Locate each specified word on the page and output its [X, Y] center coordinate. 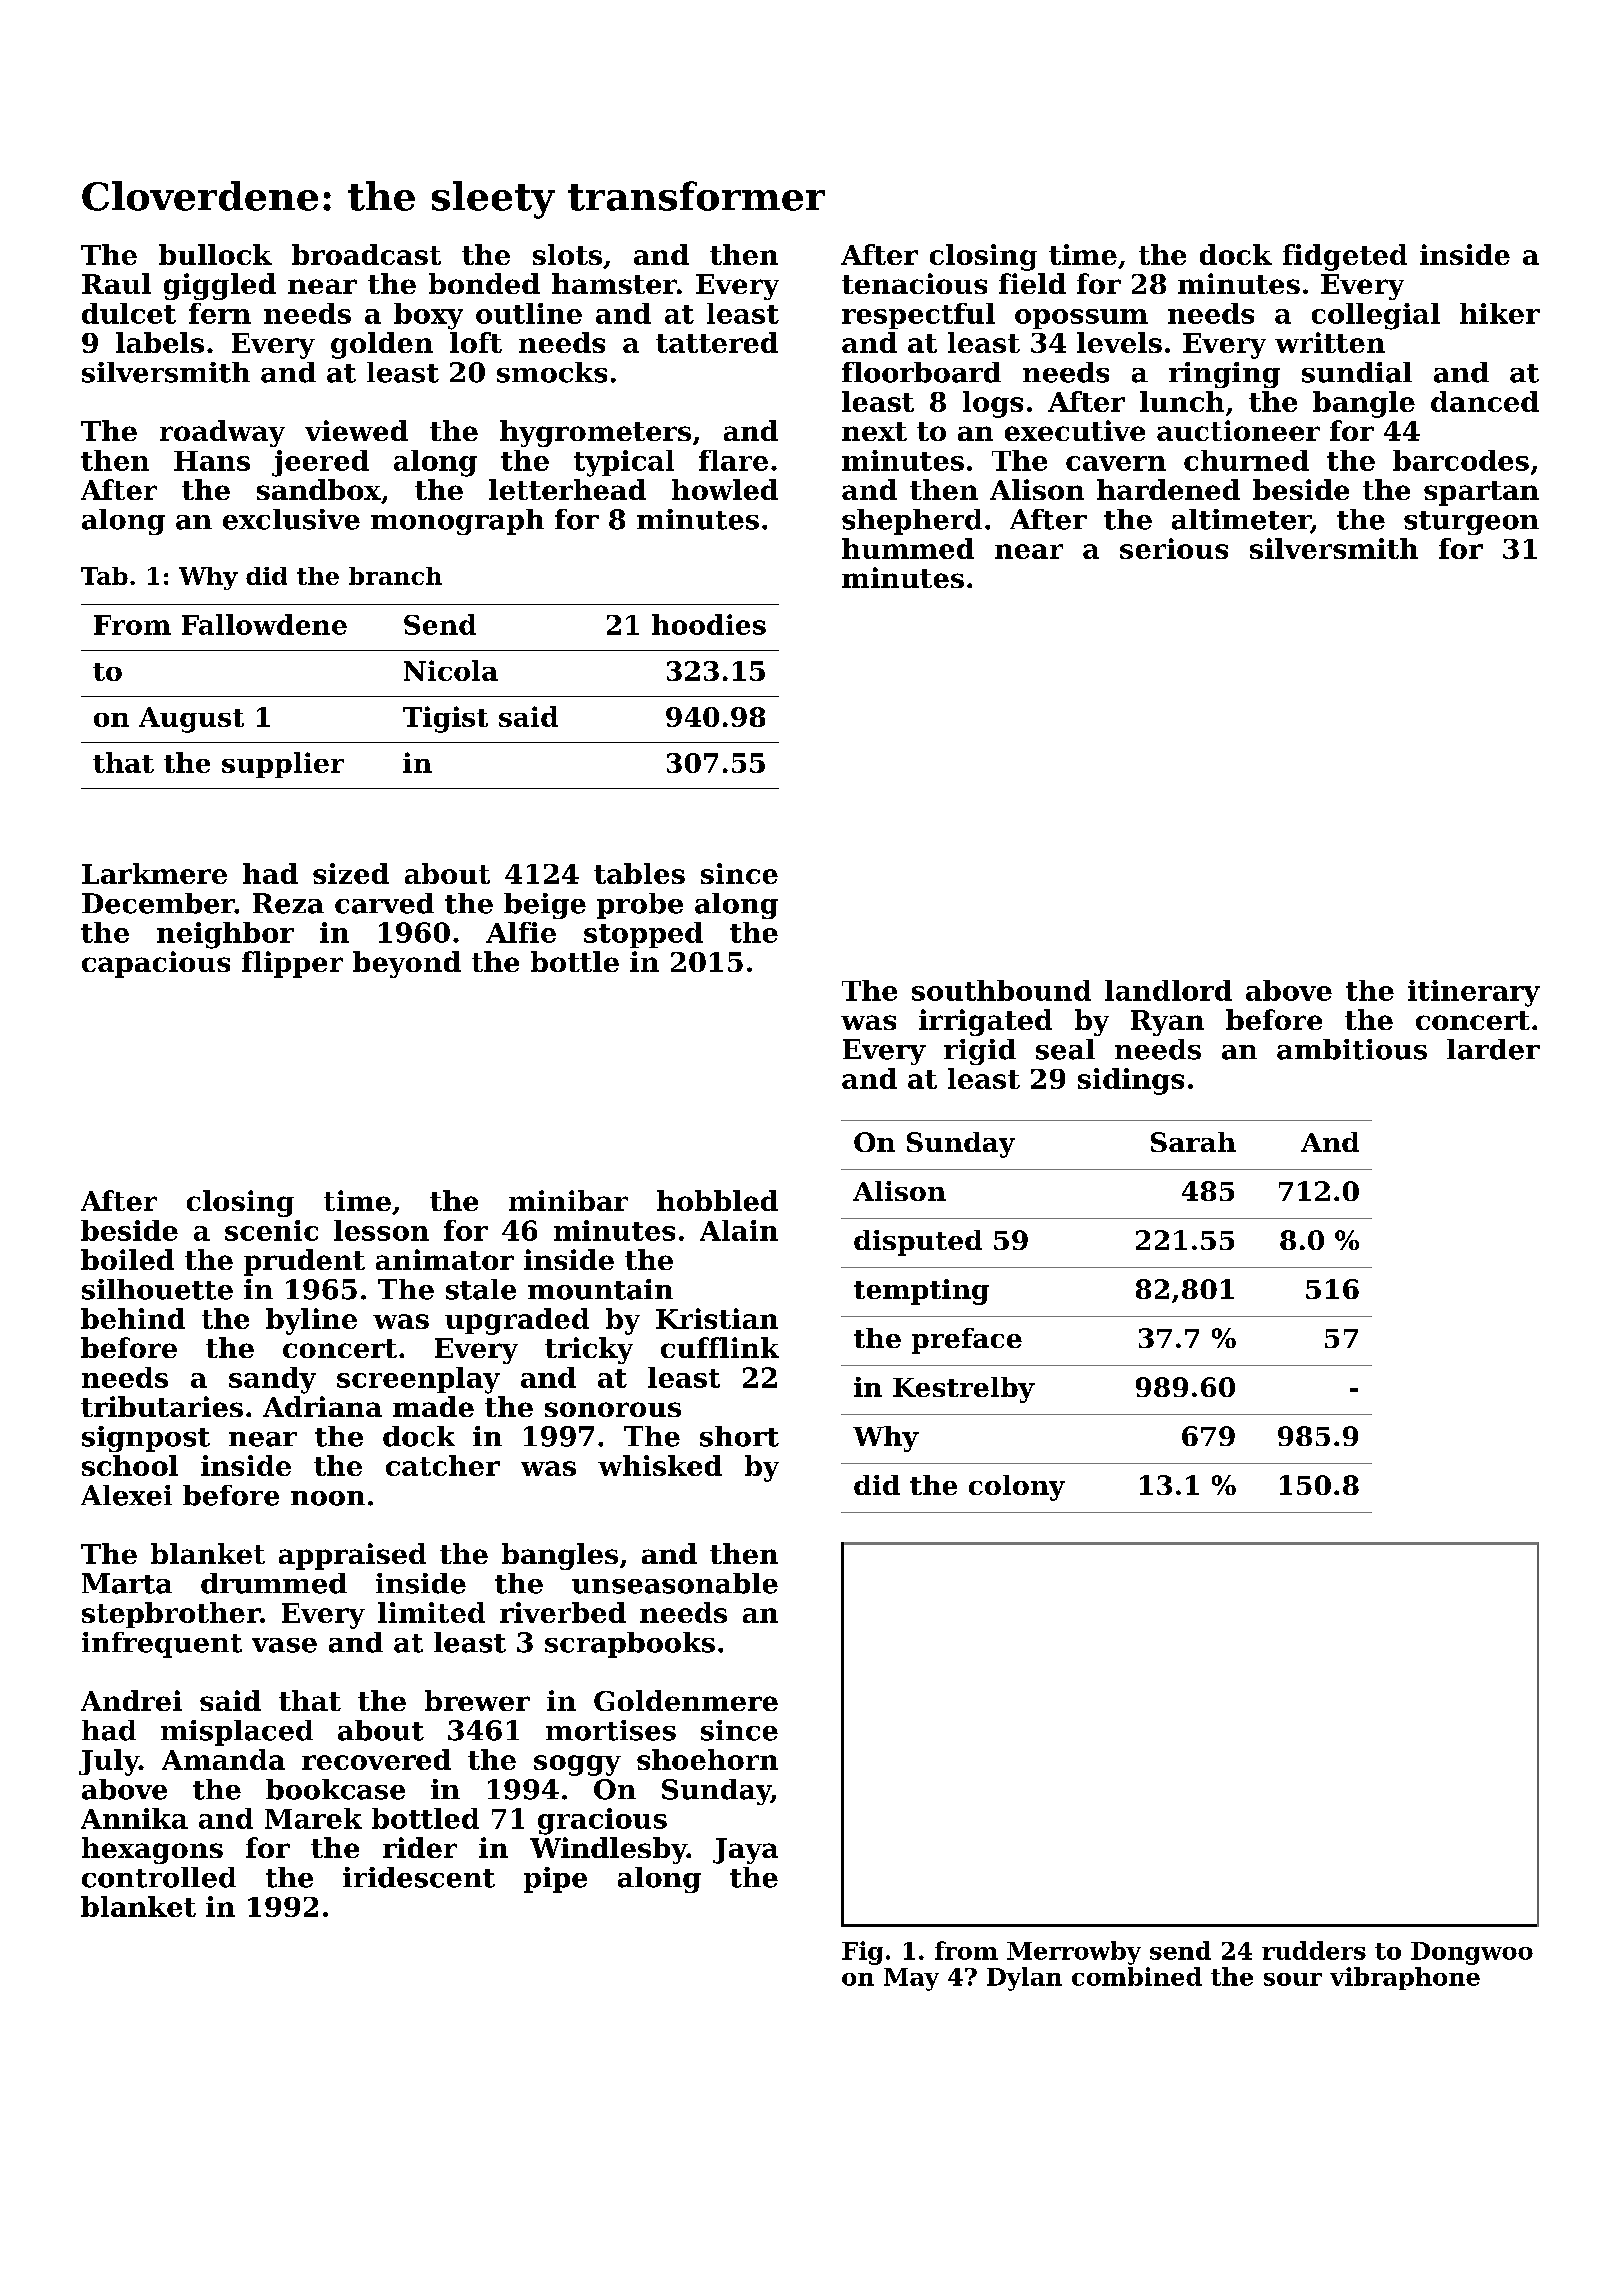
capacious [156, 964]
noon [328, 1498]
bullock [215, 254]
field [1032, 283]
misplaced [237, 1733]
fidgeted [1345, 257]
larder [1493, 1049]
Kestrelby [964, 1390]
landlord [1168, 990]
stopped [643, 935]
